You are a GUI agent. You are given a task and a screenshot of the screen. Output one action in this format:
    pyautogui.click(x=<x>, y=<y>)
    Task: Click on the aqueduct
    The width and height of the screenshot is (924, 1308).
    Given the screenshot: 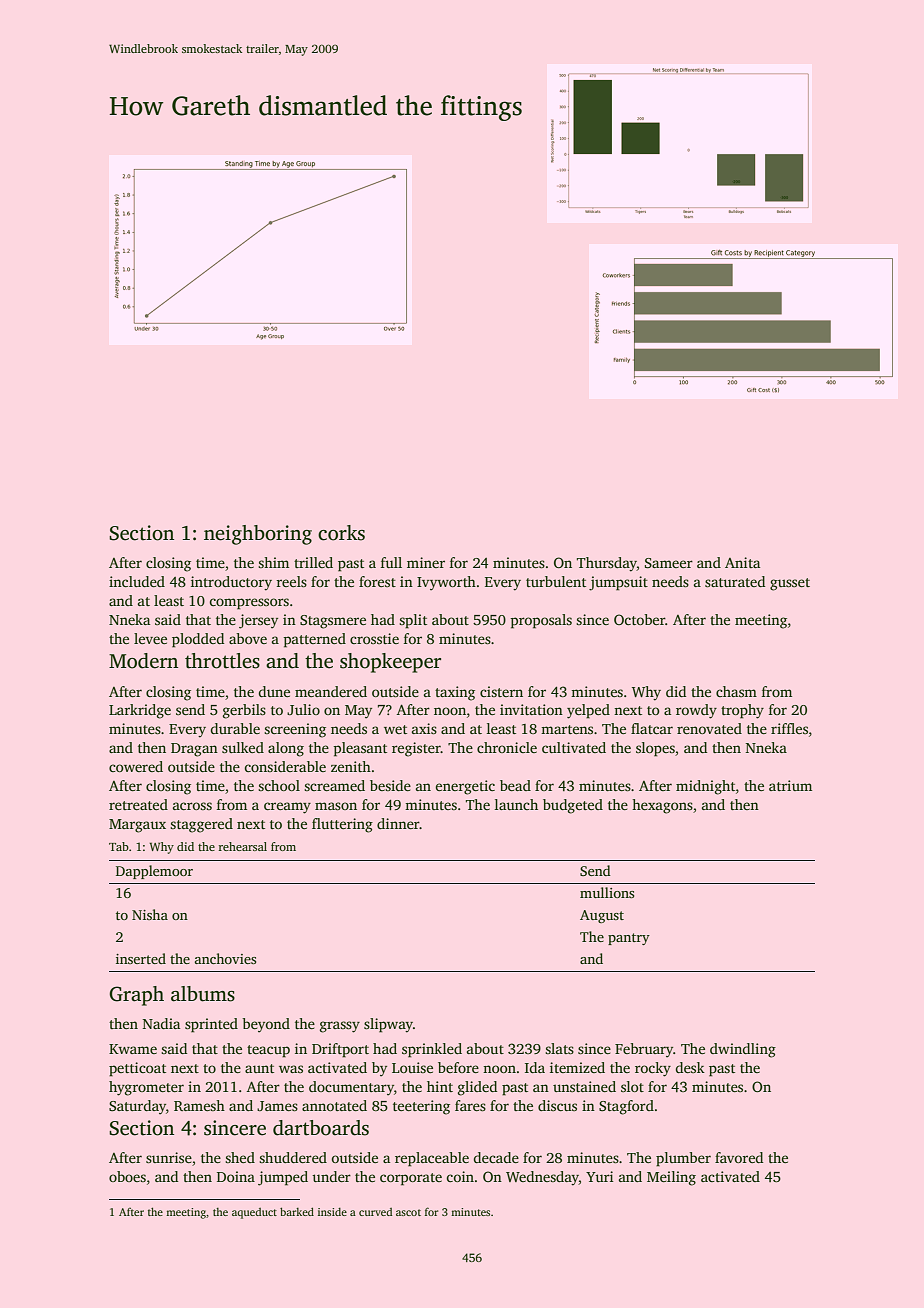 What is the action you would take?
    pyautogui.click(x=254, y=1213)
